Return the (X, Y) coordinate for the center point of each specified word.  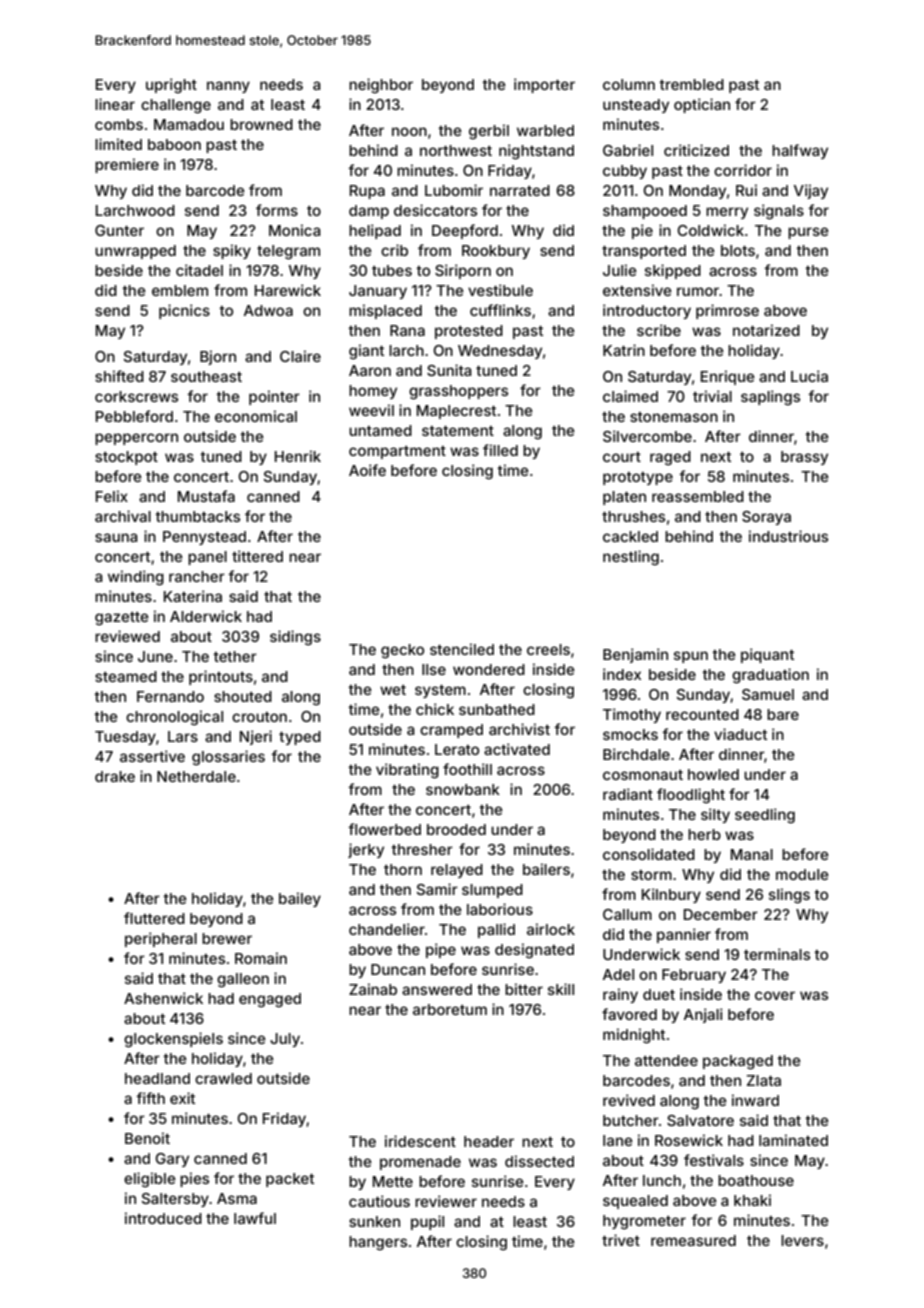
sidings (295, 638)
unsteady (636, 106)
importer (544, 85)
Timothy (632, 715)
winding (136, 578)
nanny (228, 87)
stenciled (462, 649)
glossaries (228, 758)
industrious (788, 536)
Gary (172, 1160)
